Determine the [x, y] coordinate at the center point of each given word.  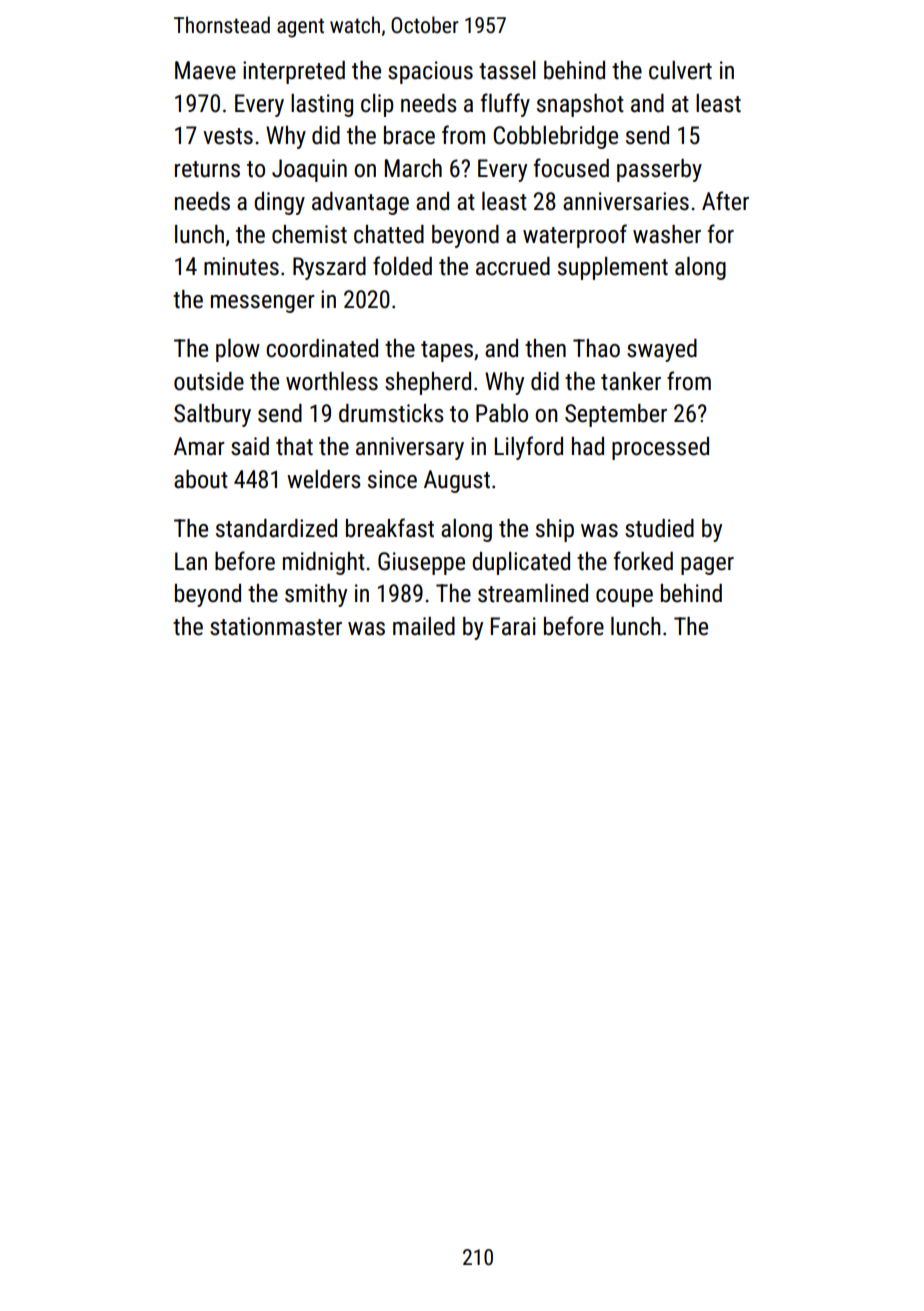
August [457, 481]
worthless [332, 381]
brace [409, 135]
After [725, 201]
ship [555, 530]
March [413, 168]
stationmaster [276, 626]
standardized [276, 528]
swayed [662, 350]
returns [207, 169]
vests [228, 136]
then [545, 348]
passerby [659, 170]
